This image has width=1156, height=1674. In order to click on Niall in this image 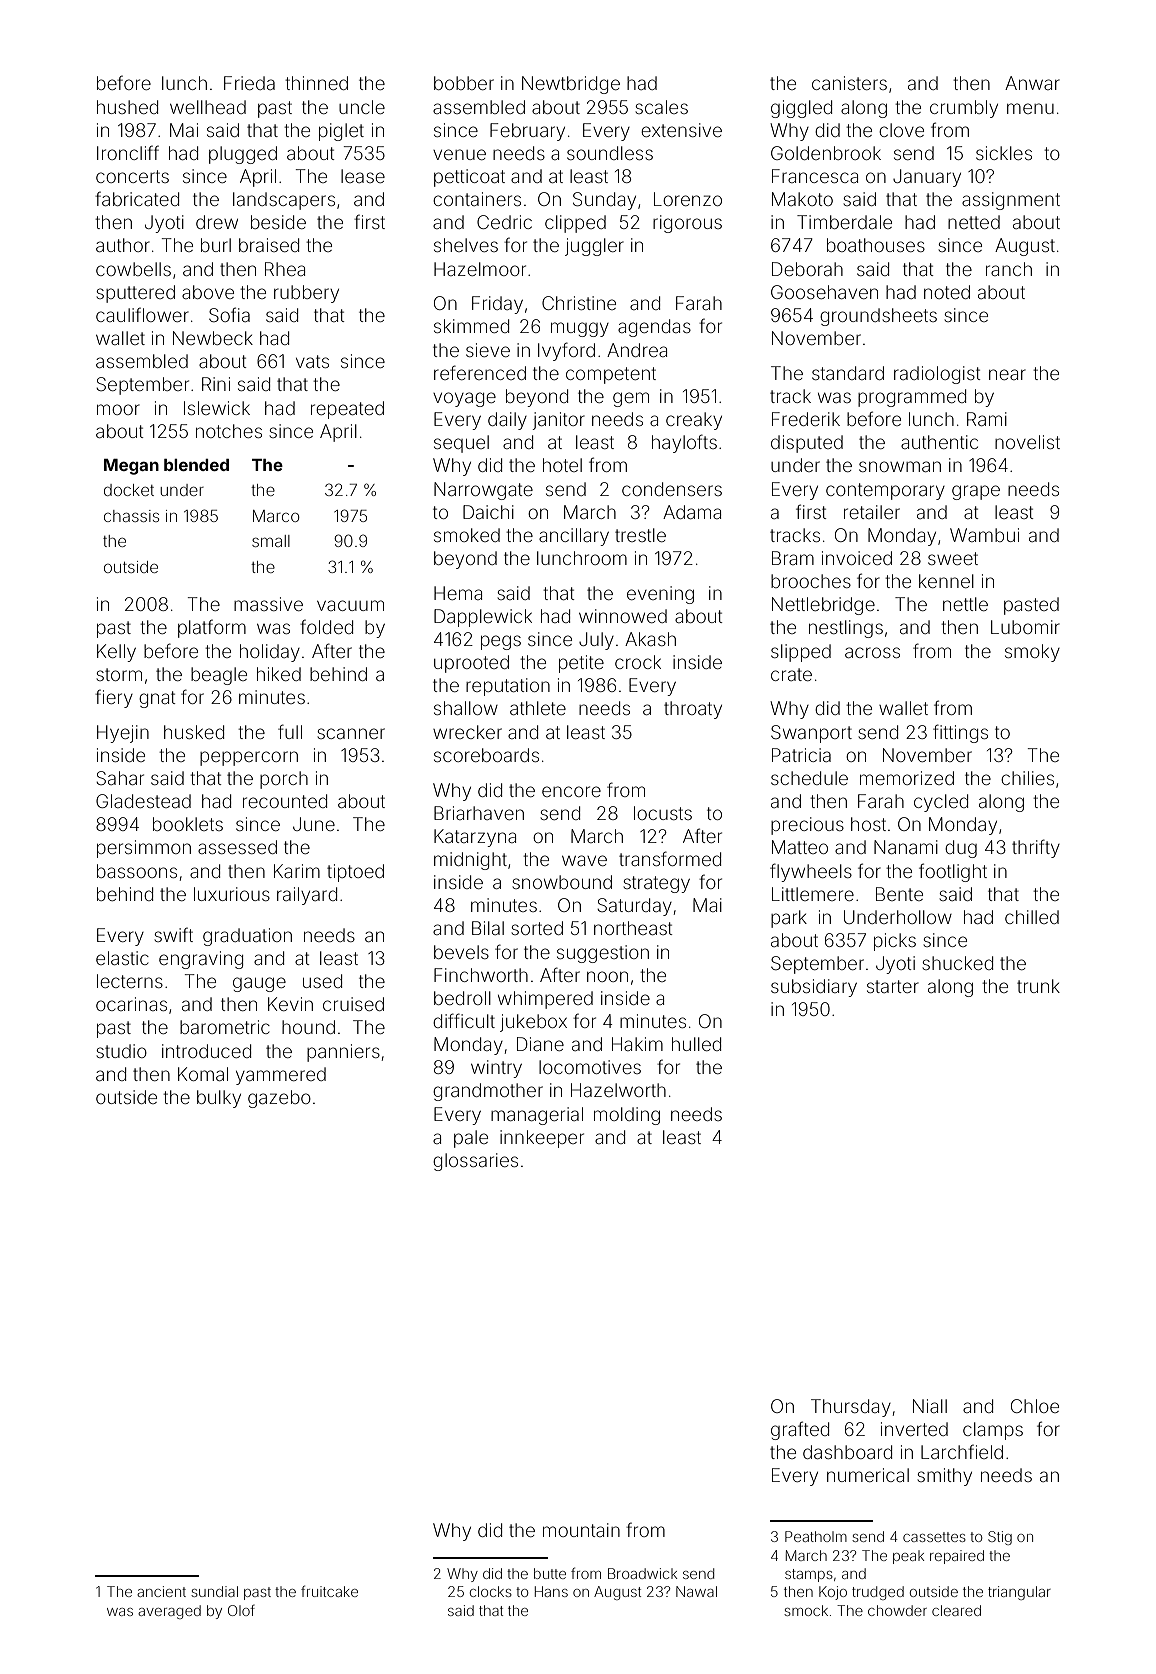, I will do `click(930, 1406)`.
